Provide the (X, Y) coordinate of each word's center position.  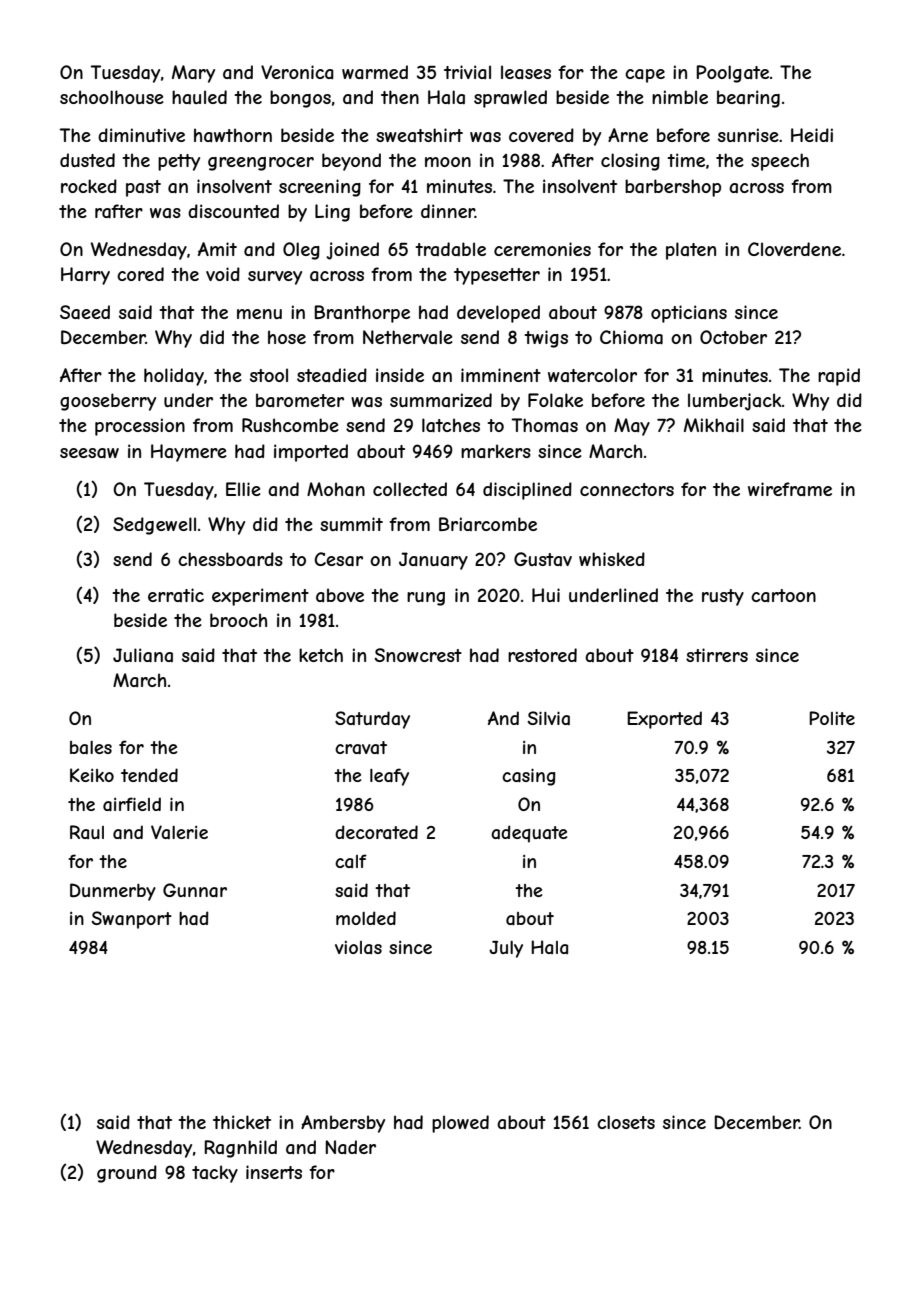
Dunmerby (113, 892)
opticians (689, 314)
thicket (242, 1122)
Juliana (143, 655)
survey (275, 278)
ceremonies (542, 249)
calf (351, 861)
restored (542, 655)
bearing (748, 99)
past (143, 188)
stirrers (717, 655)
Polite (832, 718)
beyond (351, 162)
